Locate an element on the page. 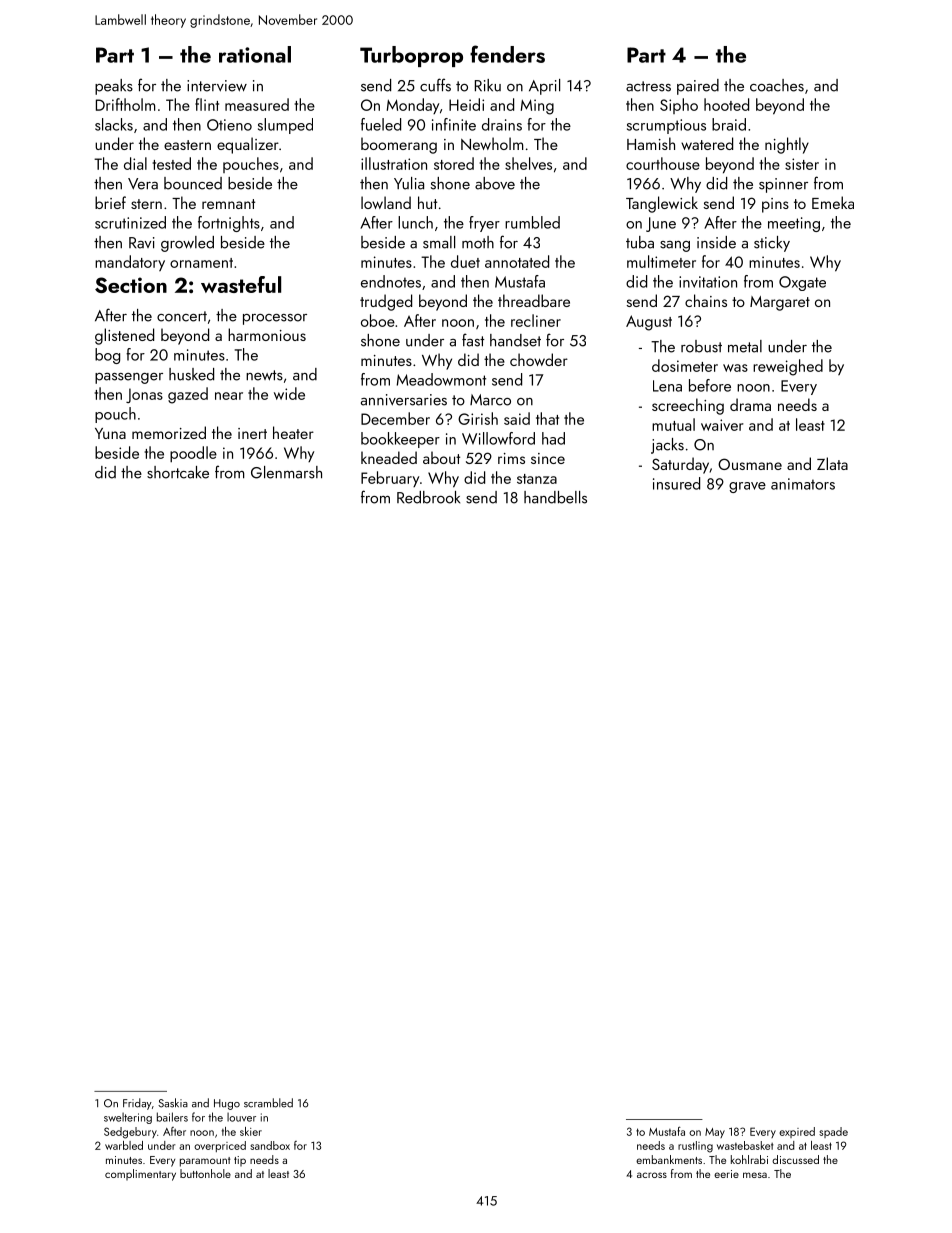  embankments is located at coordinates (669, 1159).
